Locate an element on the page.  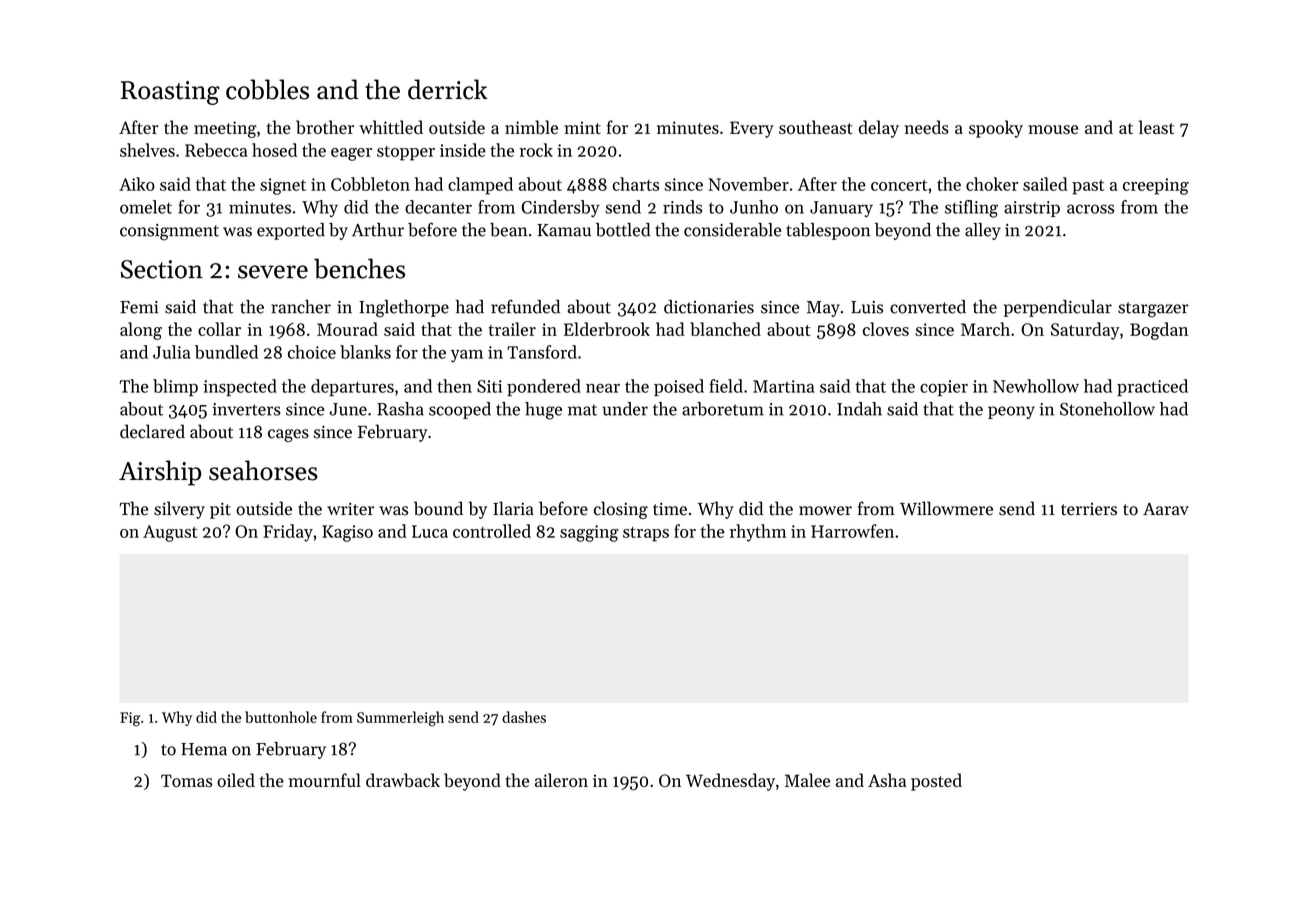
peony is located at coordinates (1011, 412).
